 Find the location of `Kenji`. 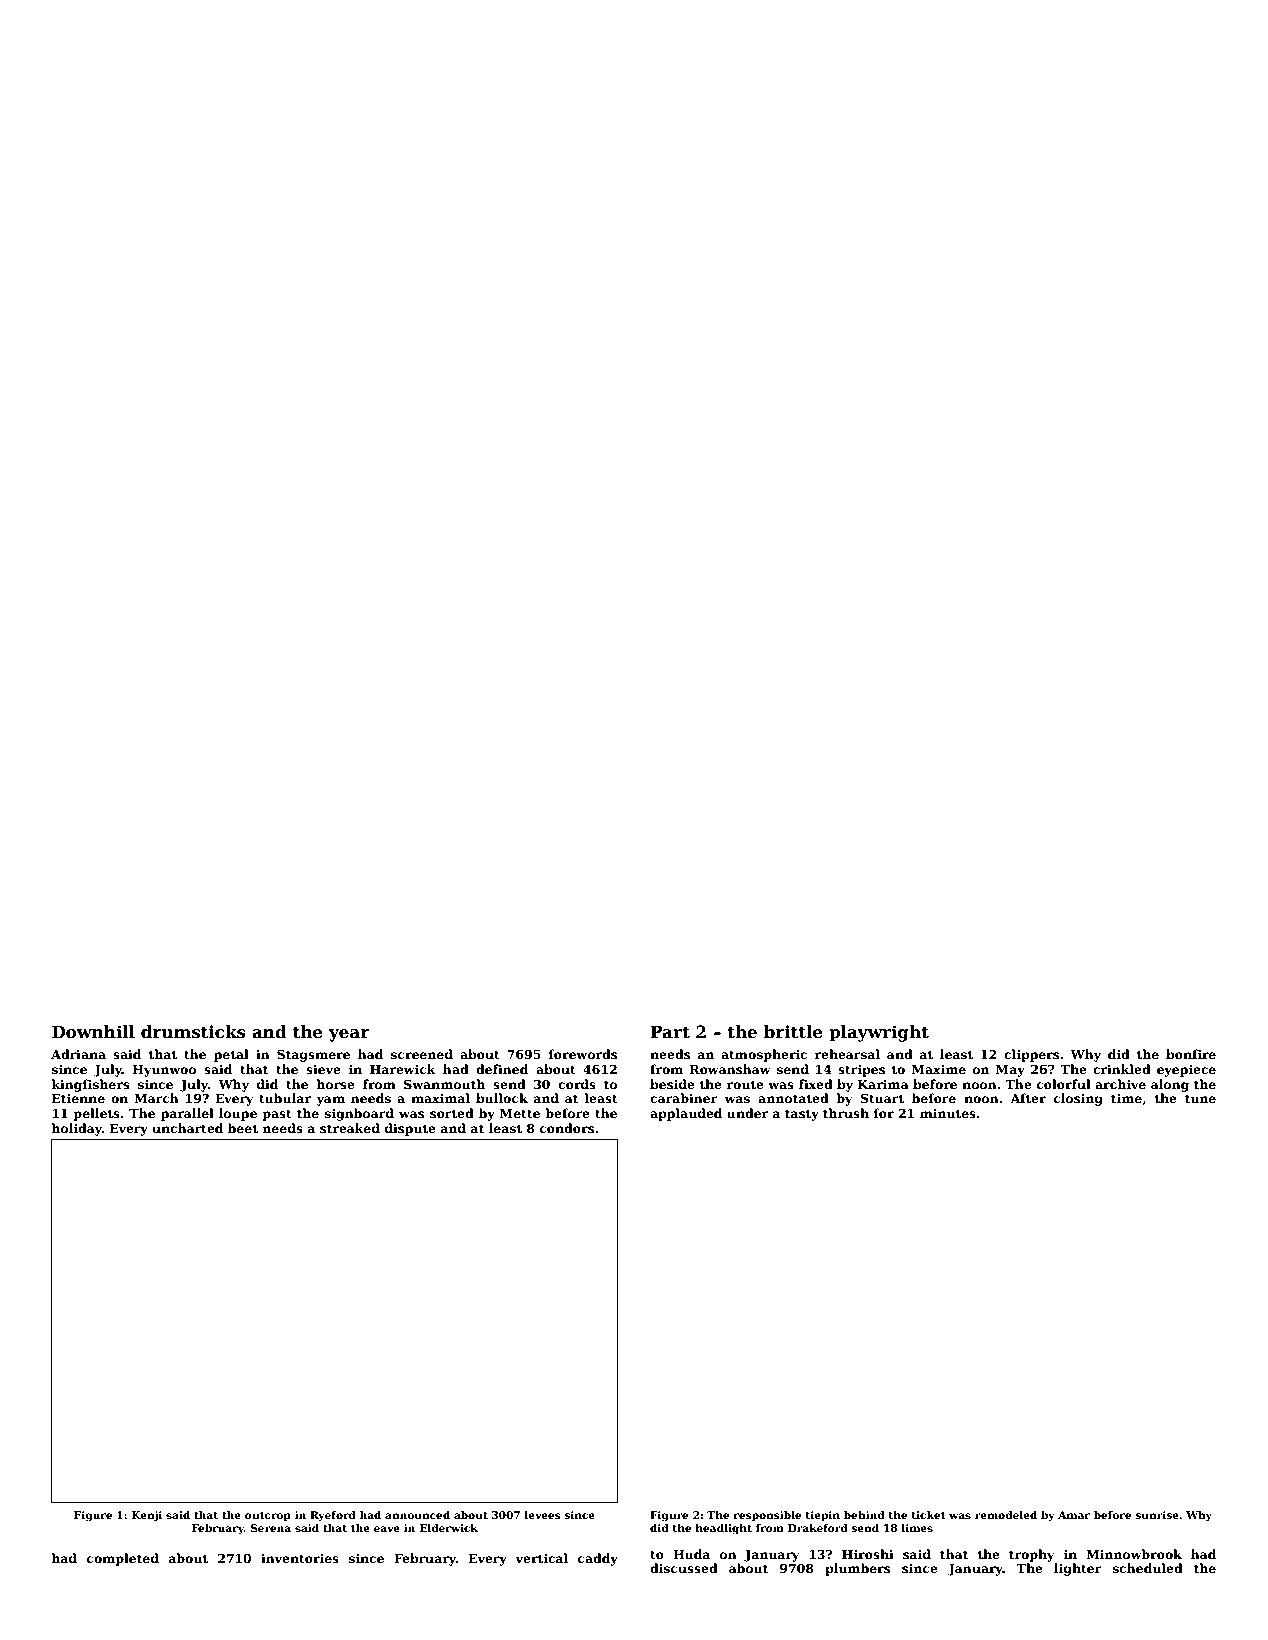

Kenji is located at coordinates (147, 1516).
